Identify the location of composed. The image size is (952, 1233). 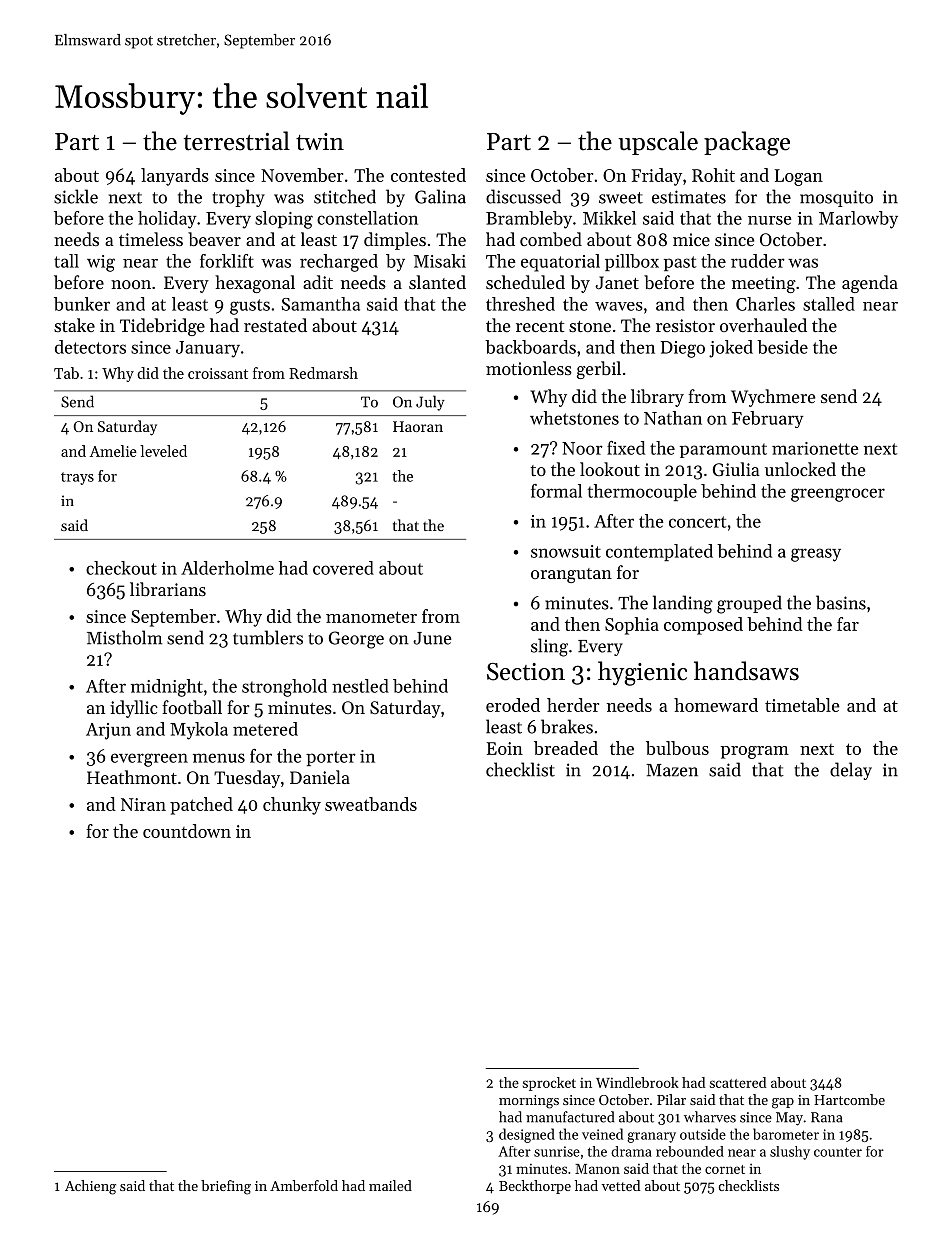
(703, 626).
